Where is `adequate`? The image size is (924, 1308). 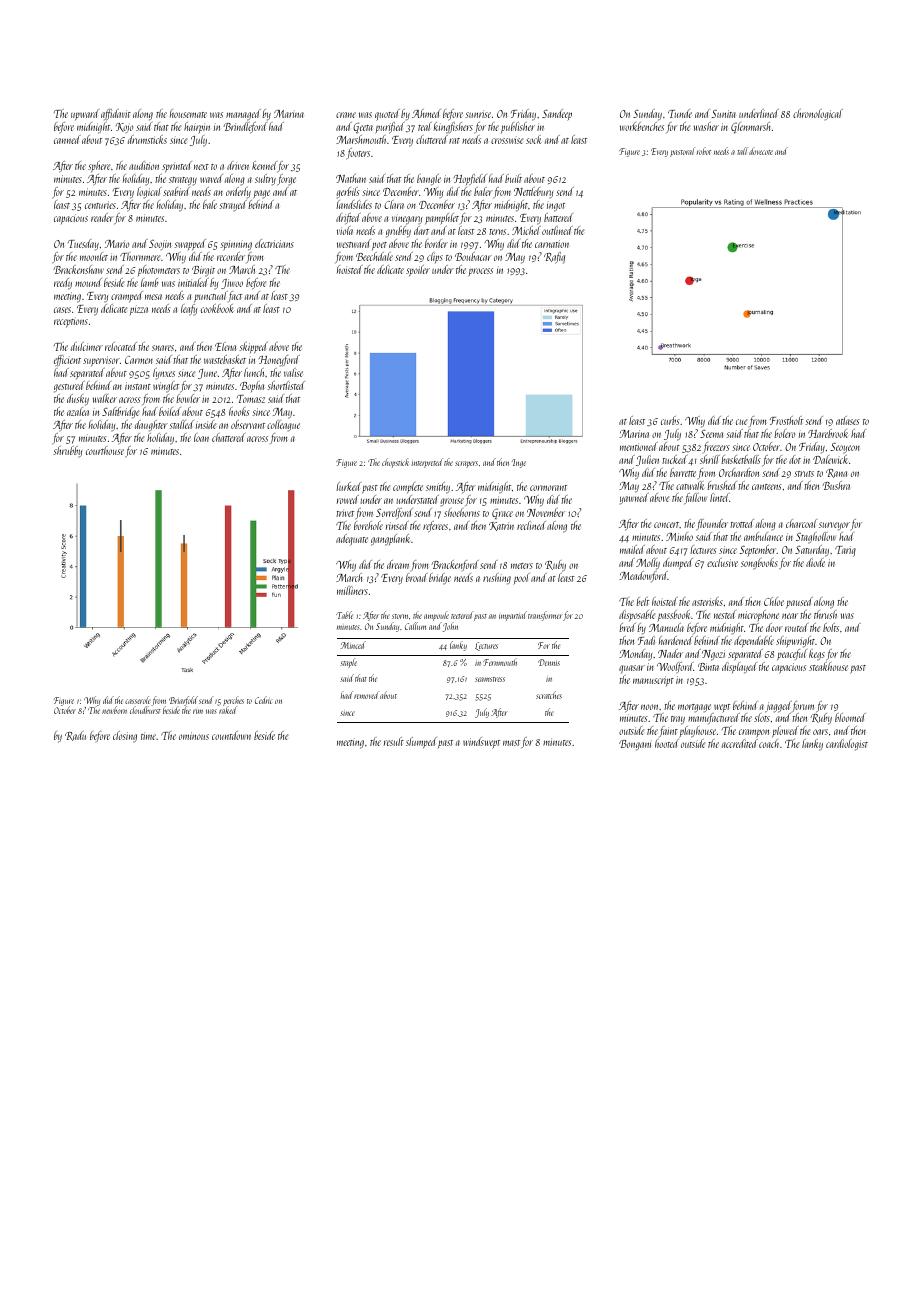
adequate is located at coordinates (352, 540).
